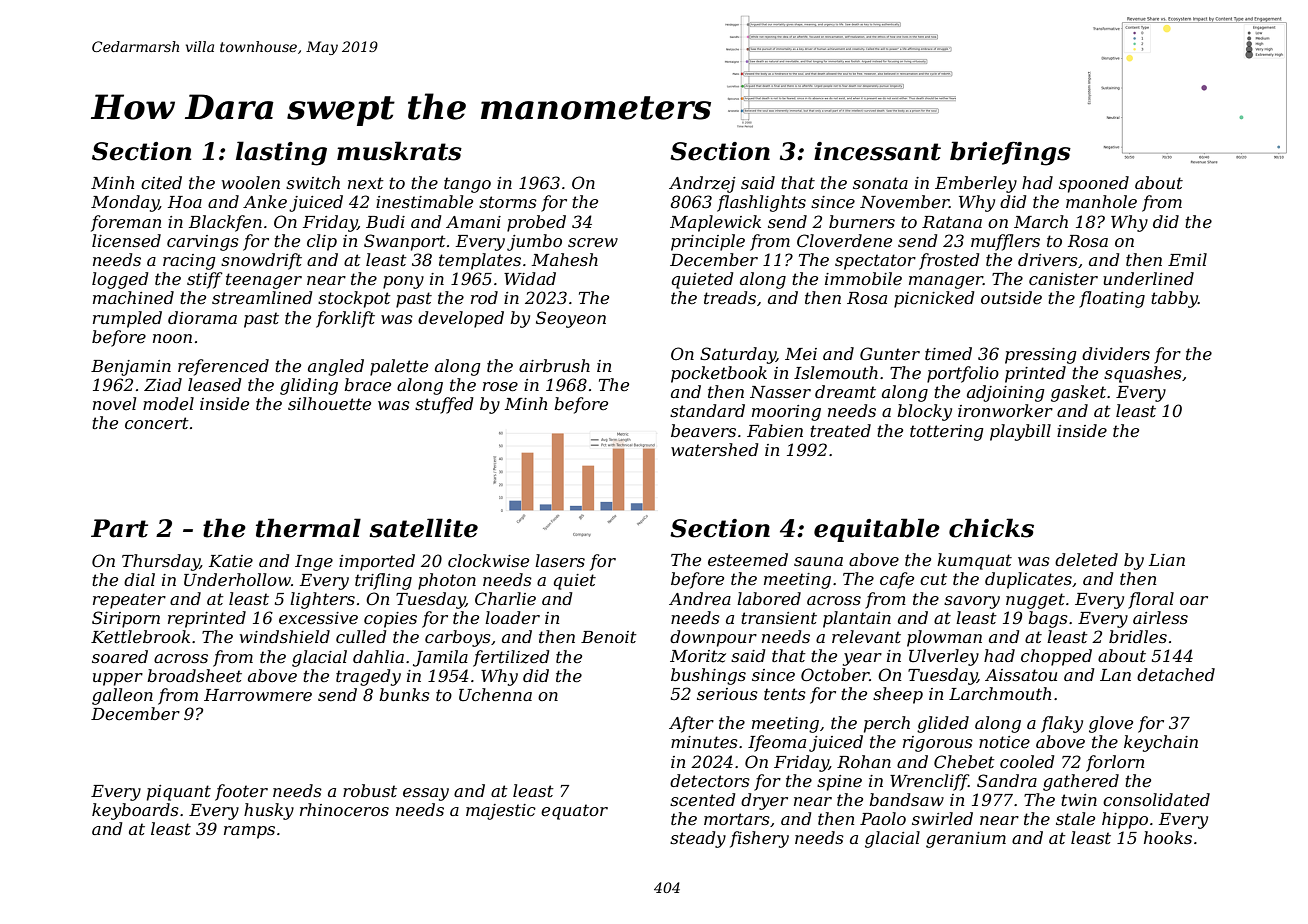 This screenshot has width=1308, height=924. I want to click on palette, so click(399, 367).
